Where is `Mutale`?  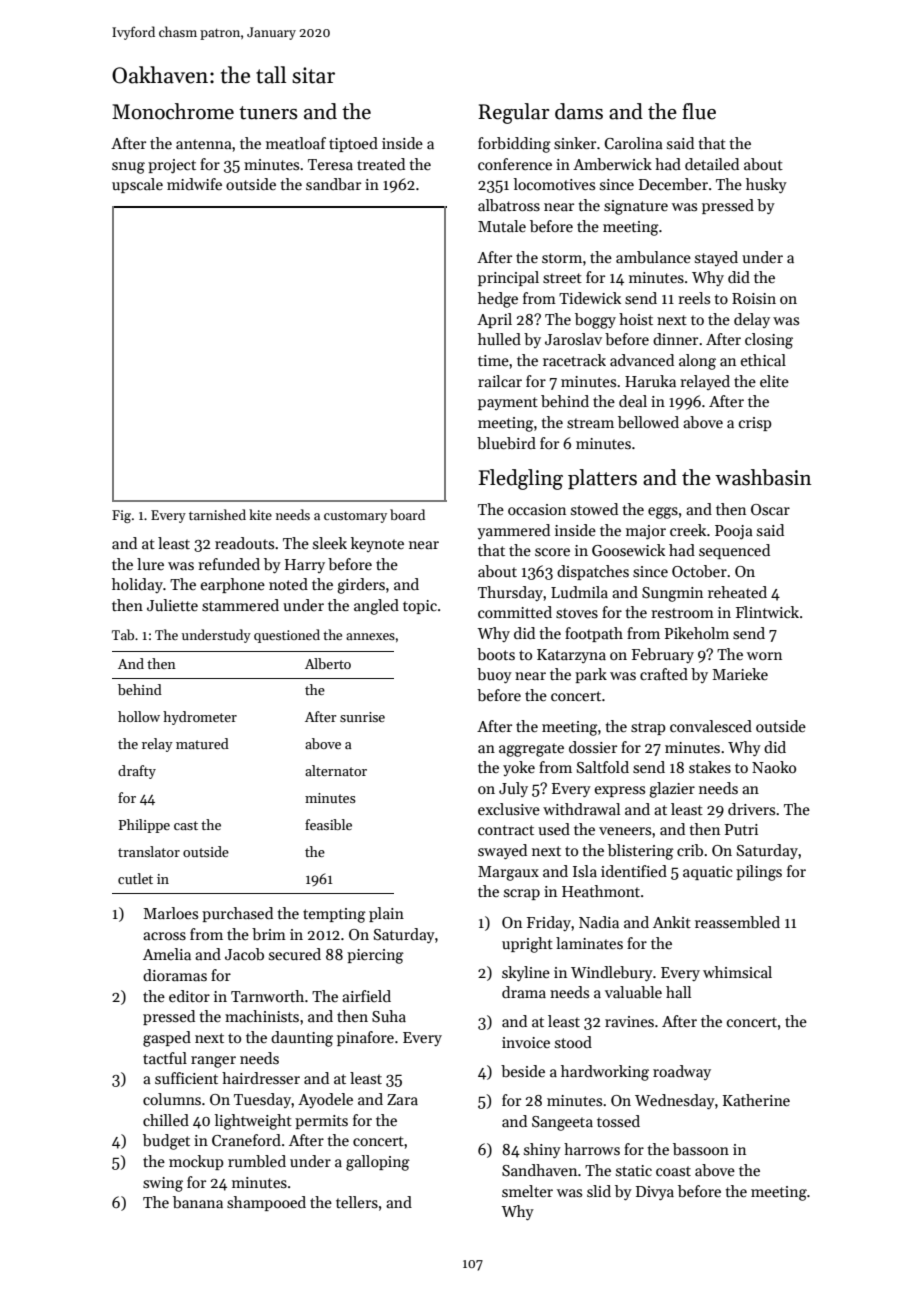
Mutale is located at coordinates (502, 226).
